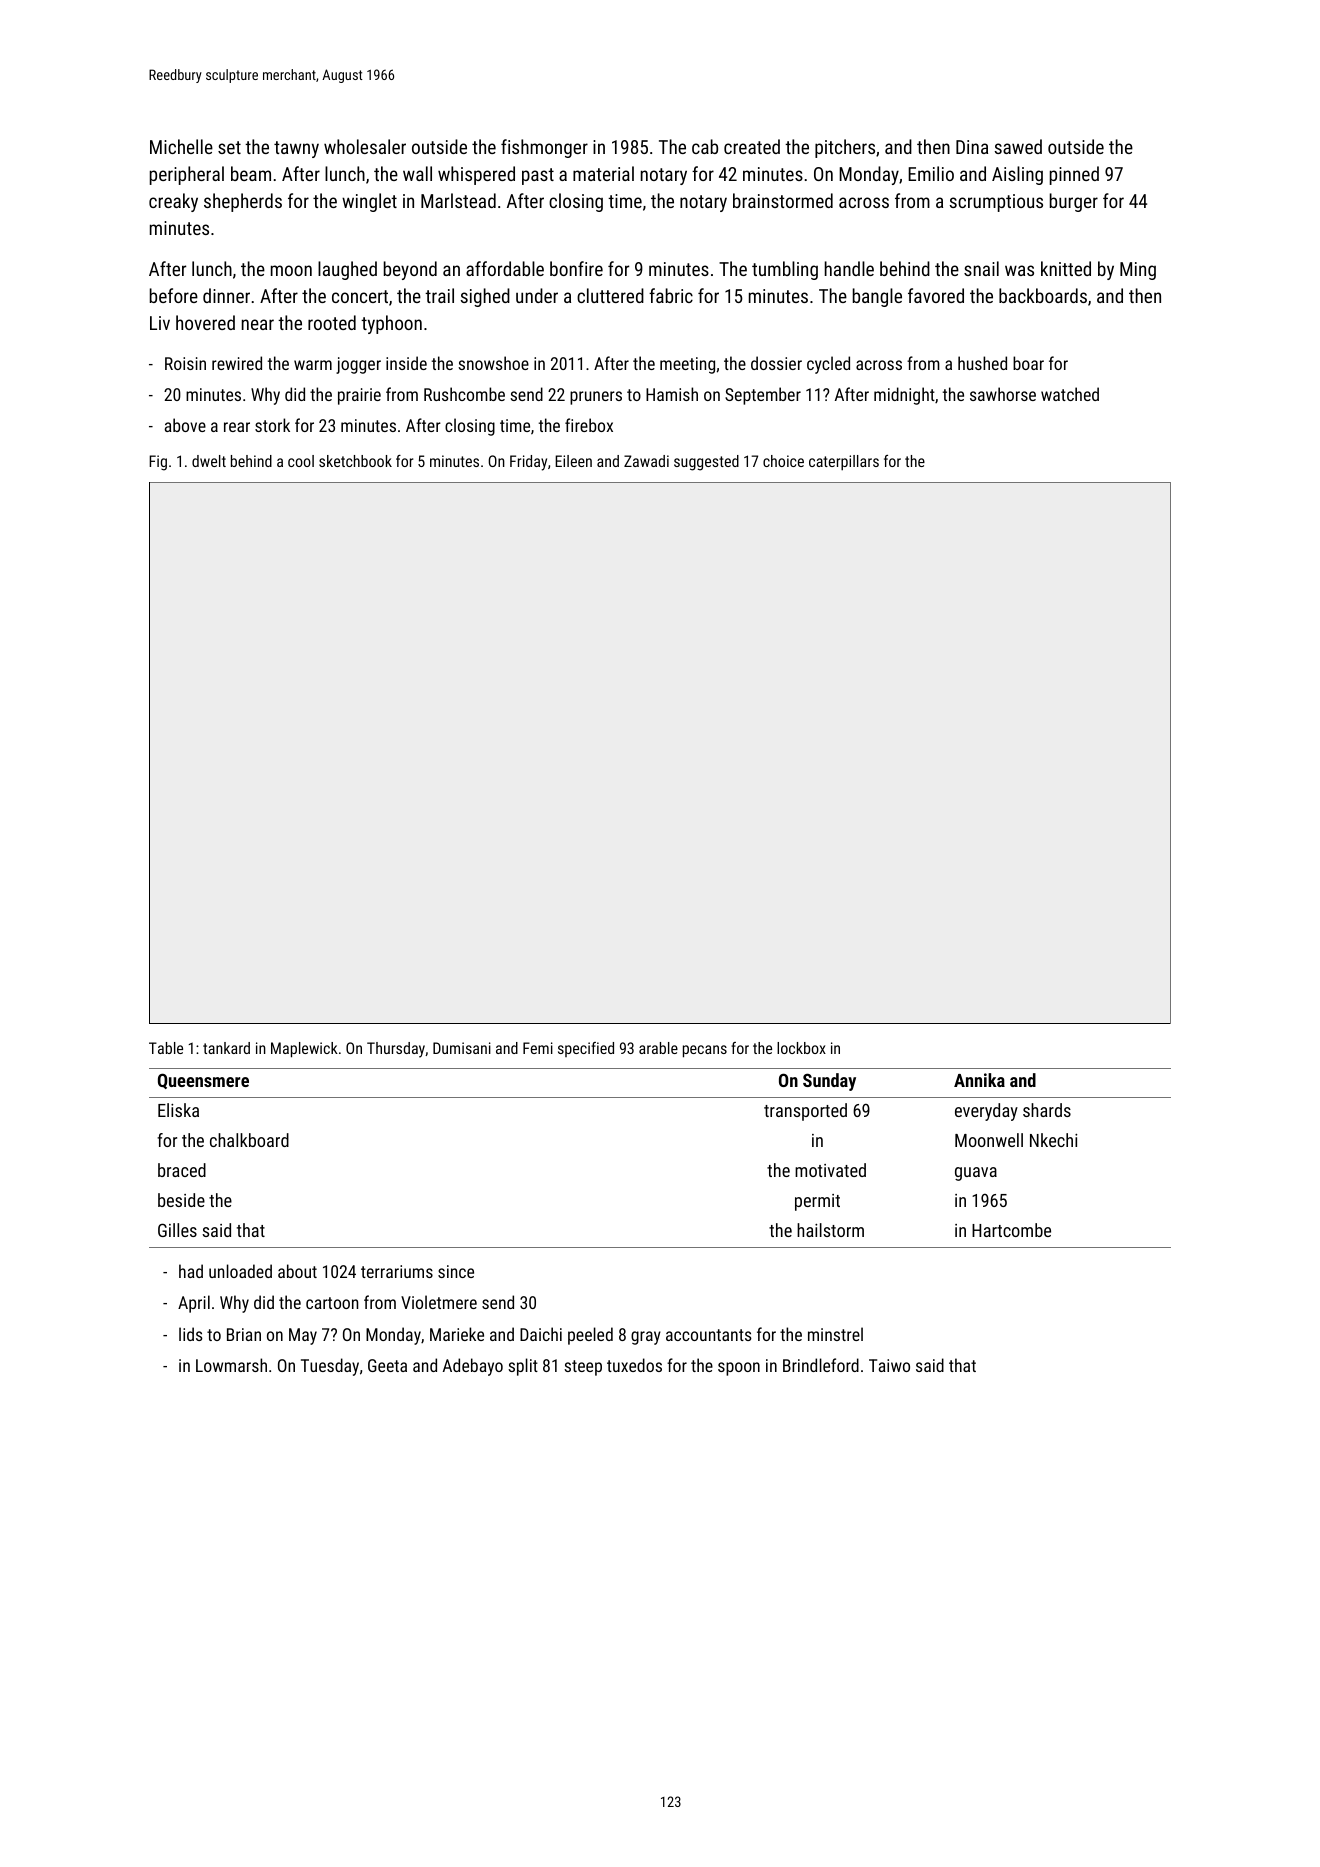  What do you see at coordinates (544, 148) in the screenshot?
I see `fishmonger` at bounding box center [544, 148].
